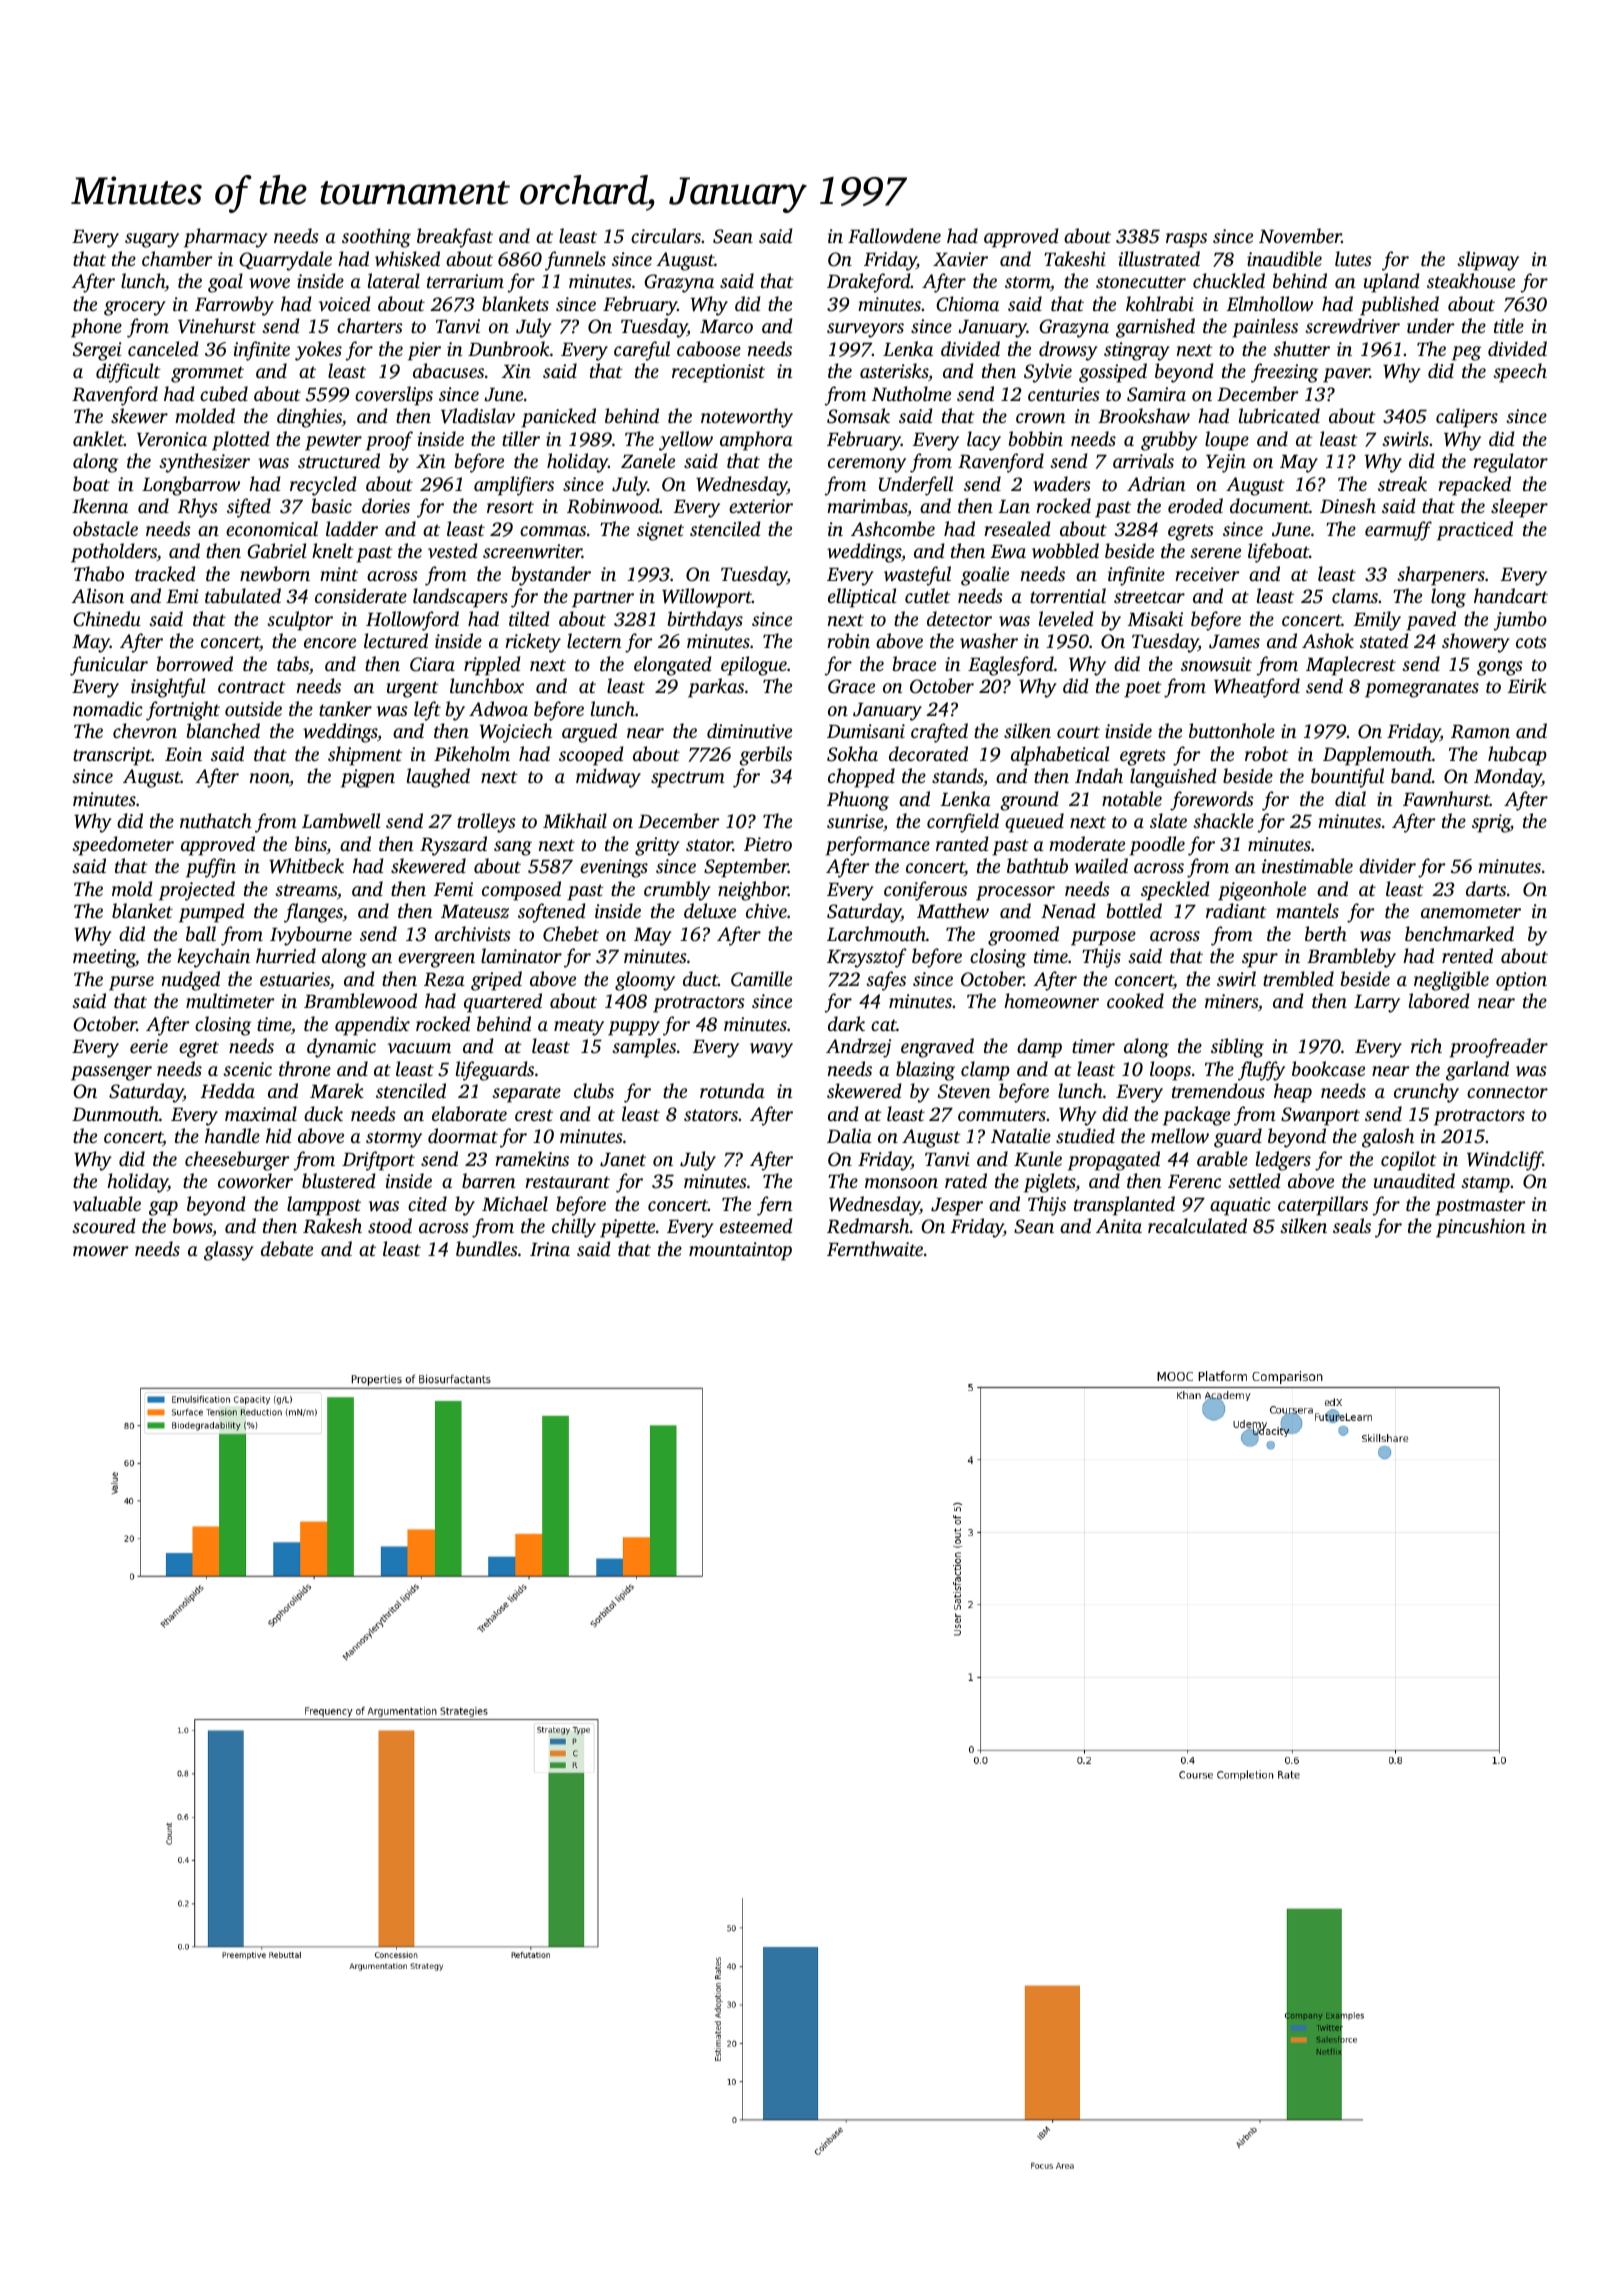  What do you see at coordinates (104, 958) in the screenshot?
I see `meeting` at bounding box center [104, 958].
